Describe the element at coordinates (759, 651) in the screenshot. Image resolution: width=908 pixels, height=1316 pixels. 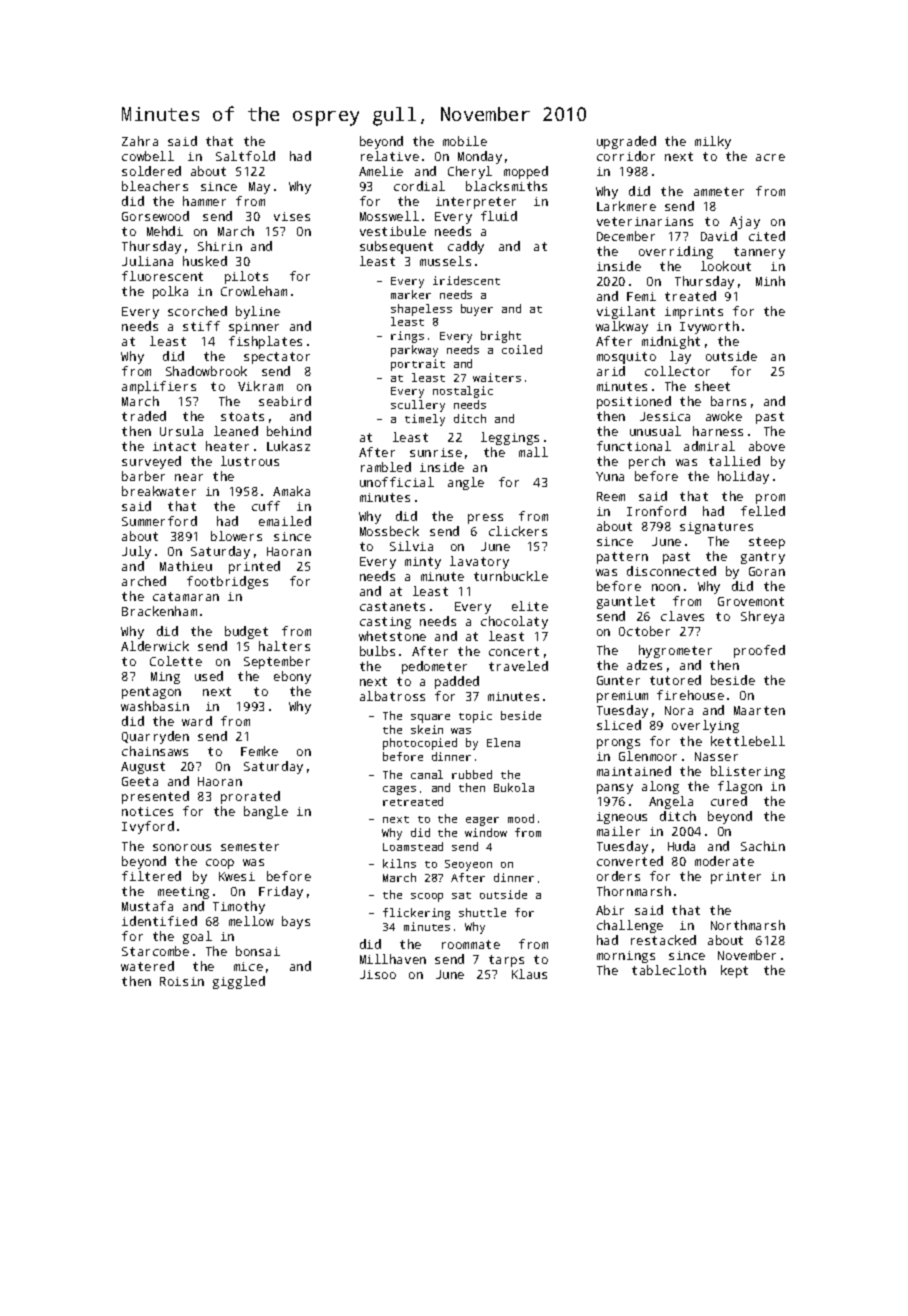
I see `proofed` at that location.
